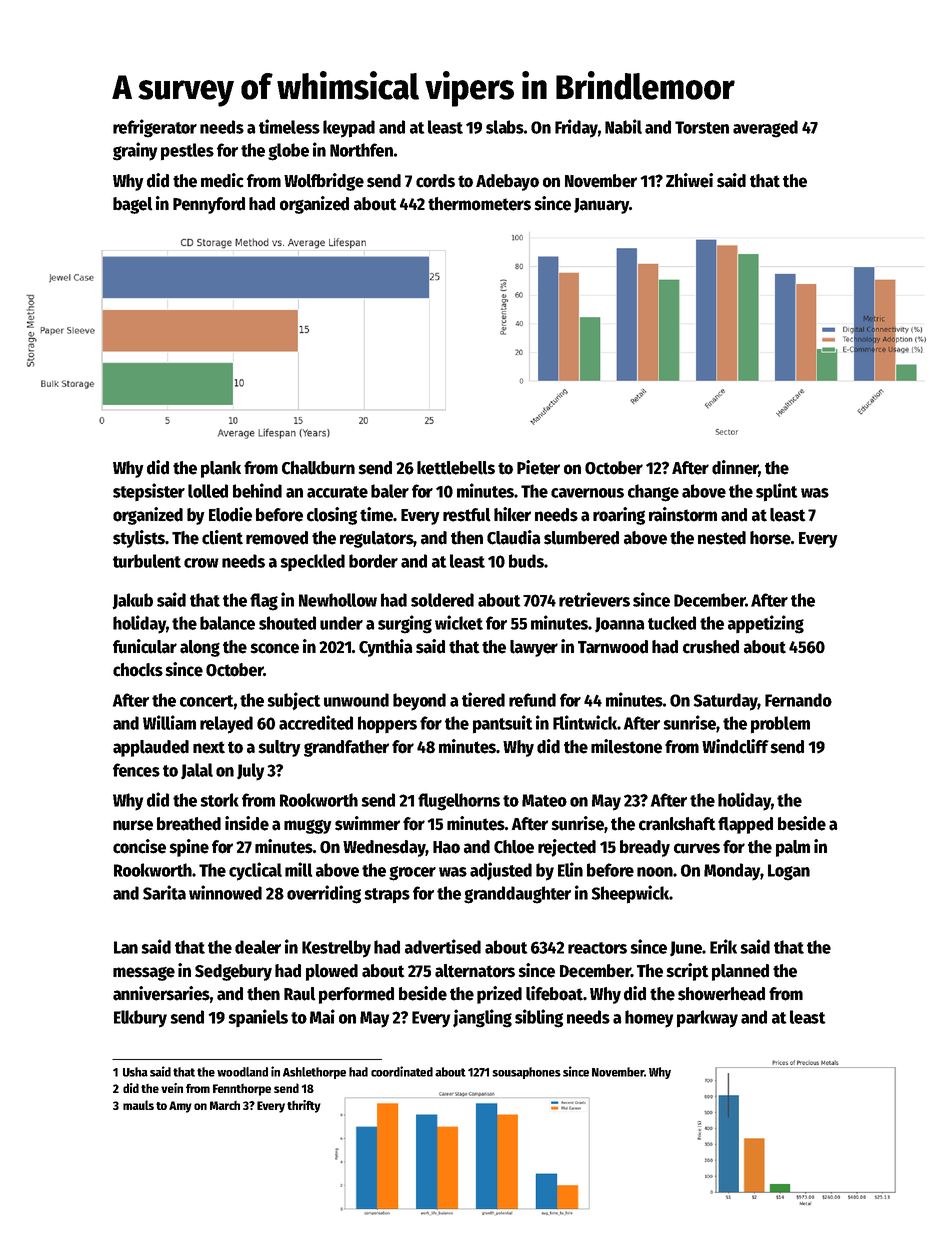 This screenshot has height=1233, width=952. Describe the element at coordinates (766, 624) in the screenshot. I see `appetizing` at that location.
